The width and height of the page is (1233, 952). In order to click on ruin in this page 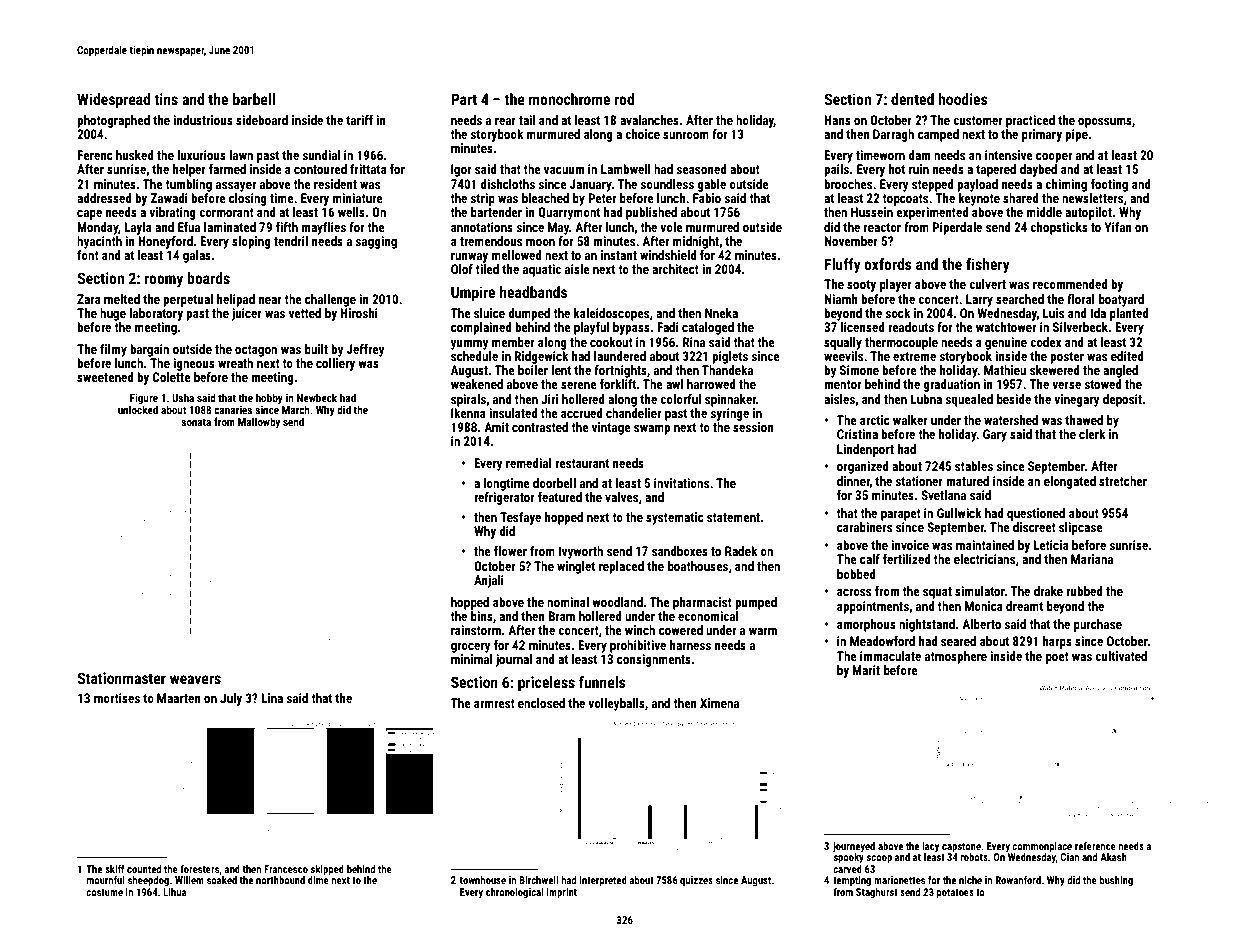, I will do `click(919, 169)`.
